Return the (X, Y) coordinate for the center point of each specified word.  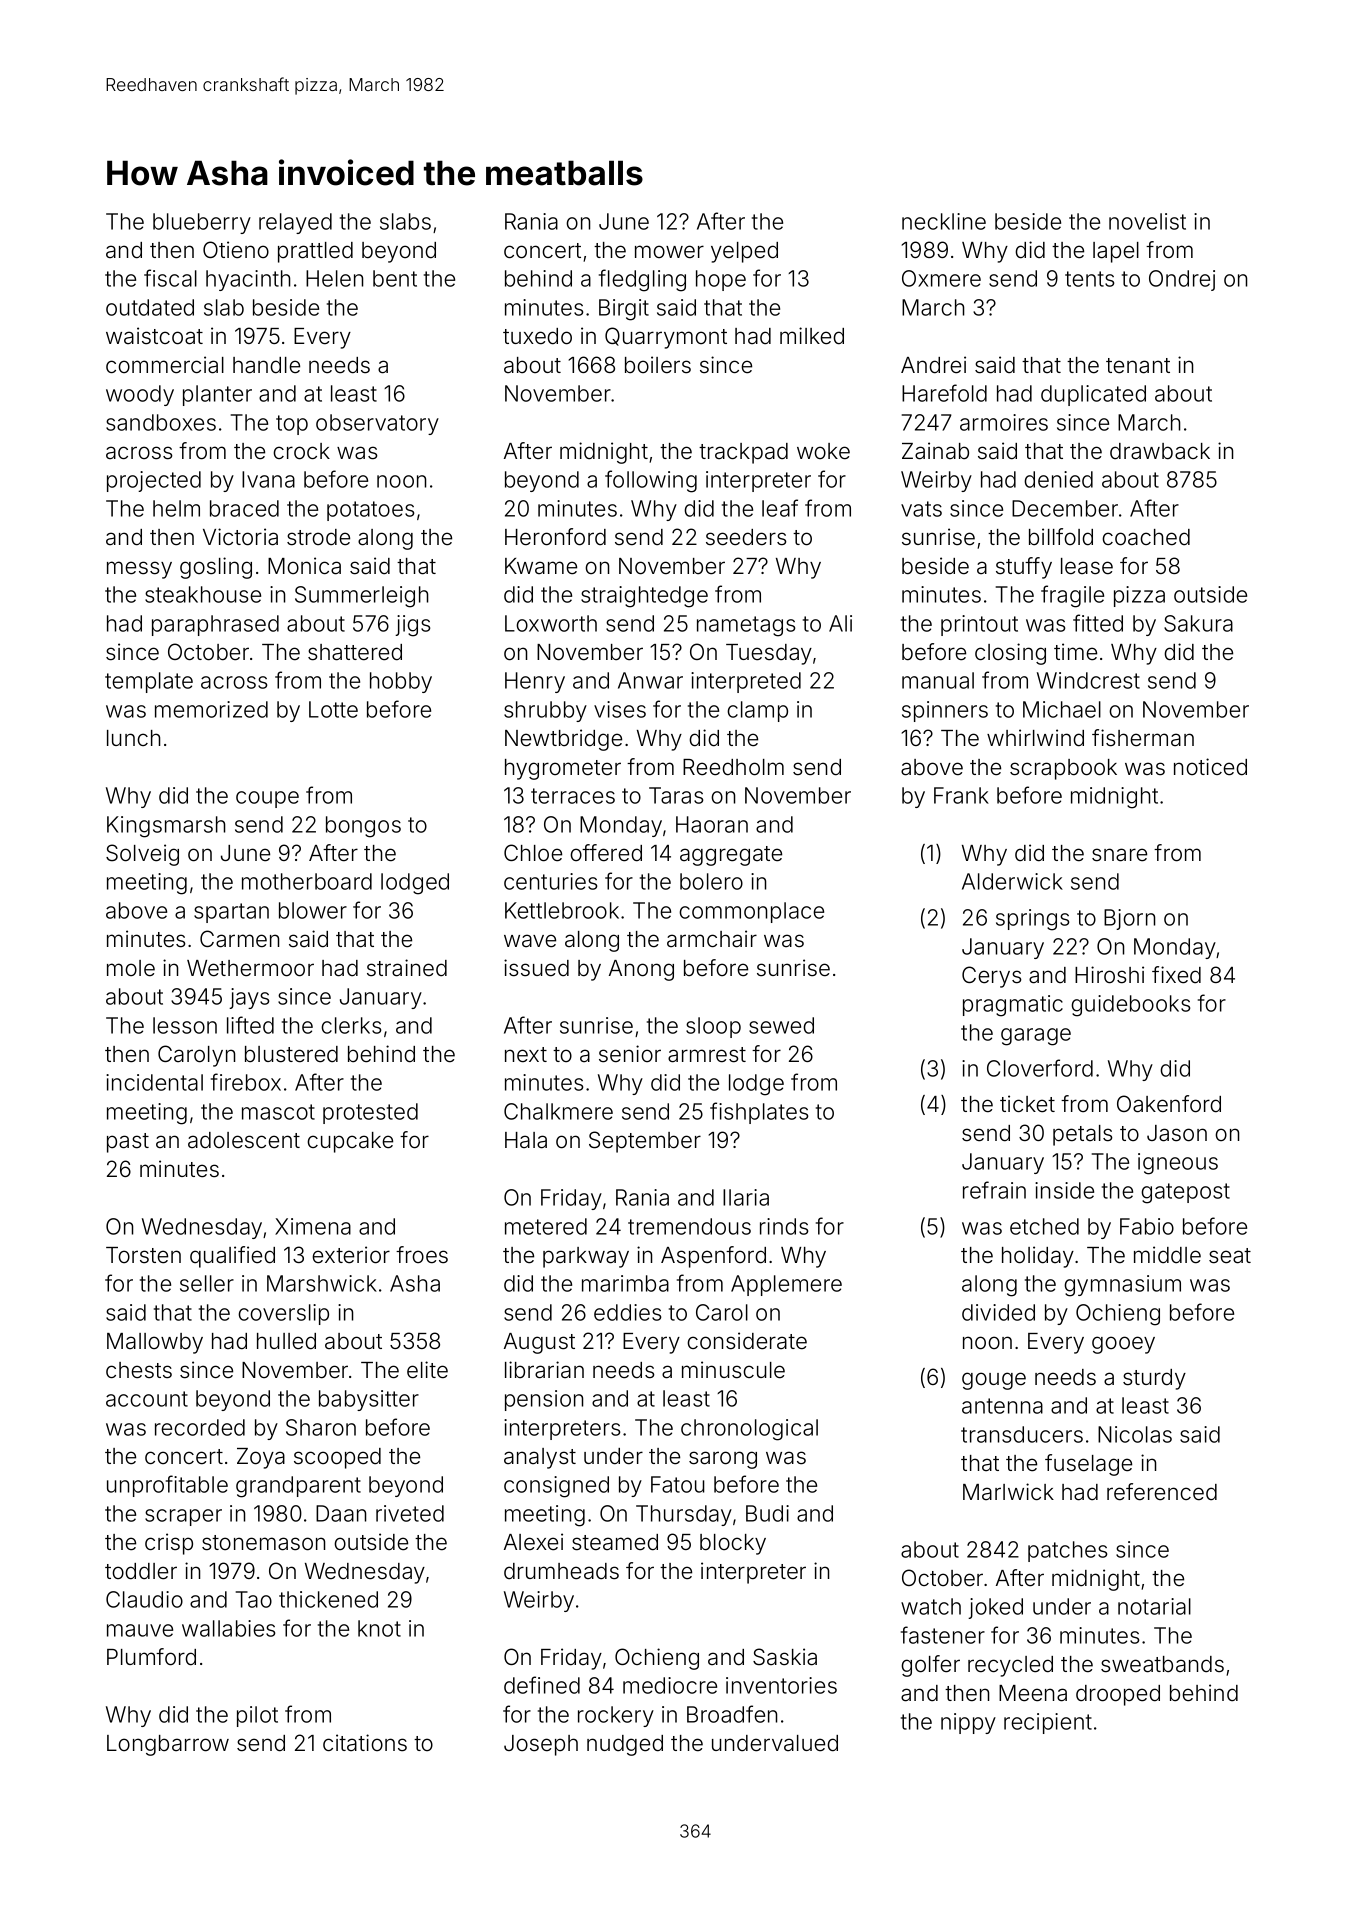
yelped (744, 252)
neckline (944, 221)
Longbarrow (168, 1745)
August (539, 1343)
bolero (711, 881)
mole (131, 968)
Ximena (313, 1226)
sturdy (1154, 1379)
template (149, 682)
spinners (945, 711)
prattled (315, 252)
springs (1032, 920)
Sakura (1198, 623)
